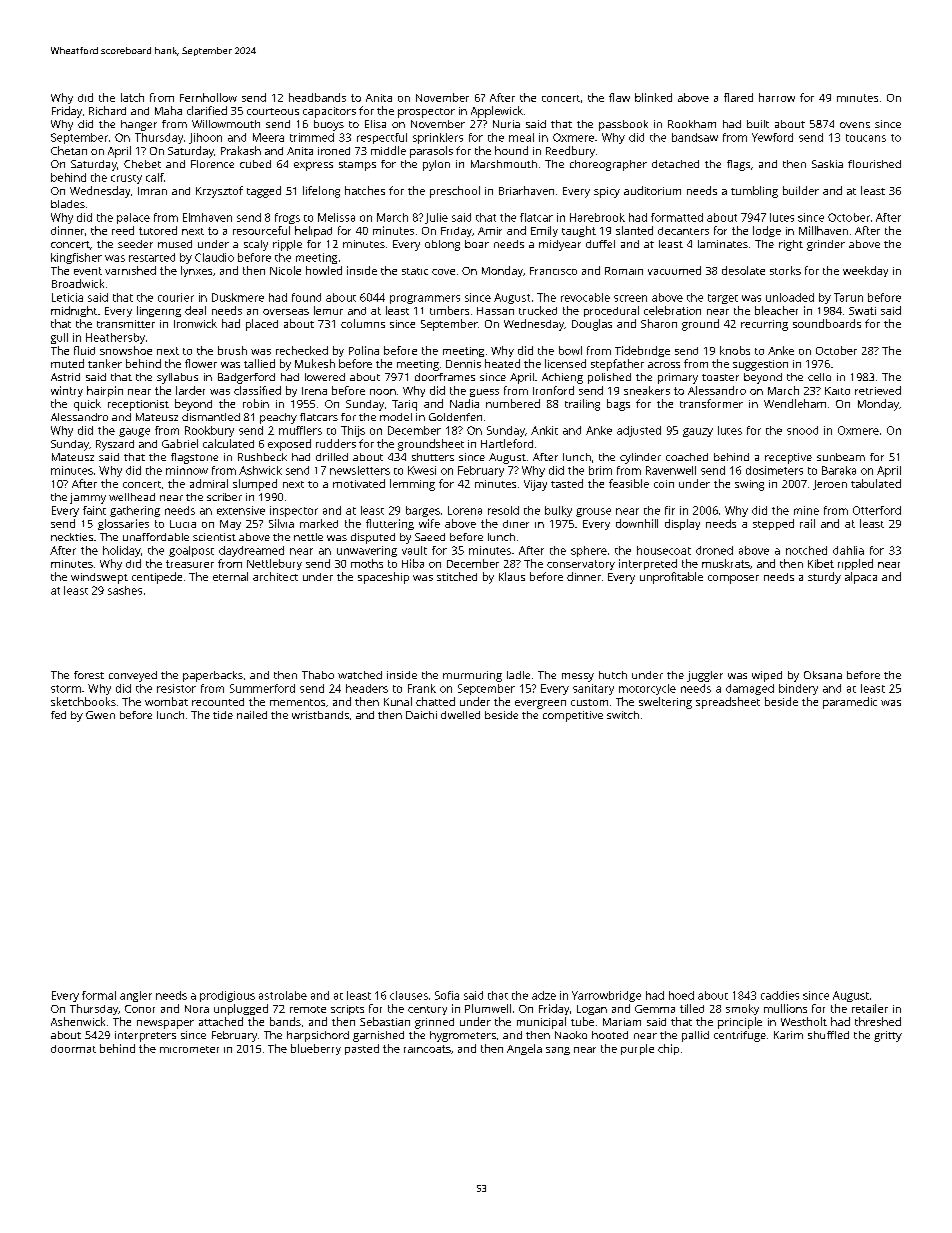  I want to click on composer, so click(733, 579).
